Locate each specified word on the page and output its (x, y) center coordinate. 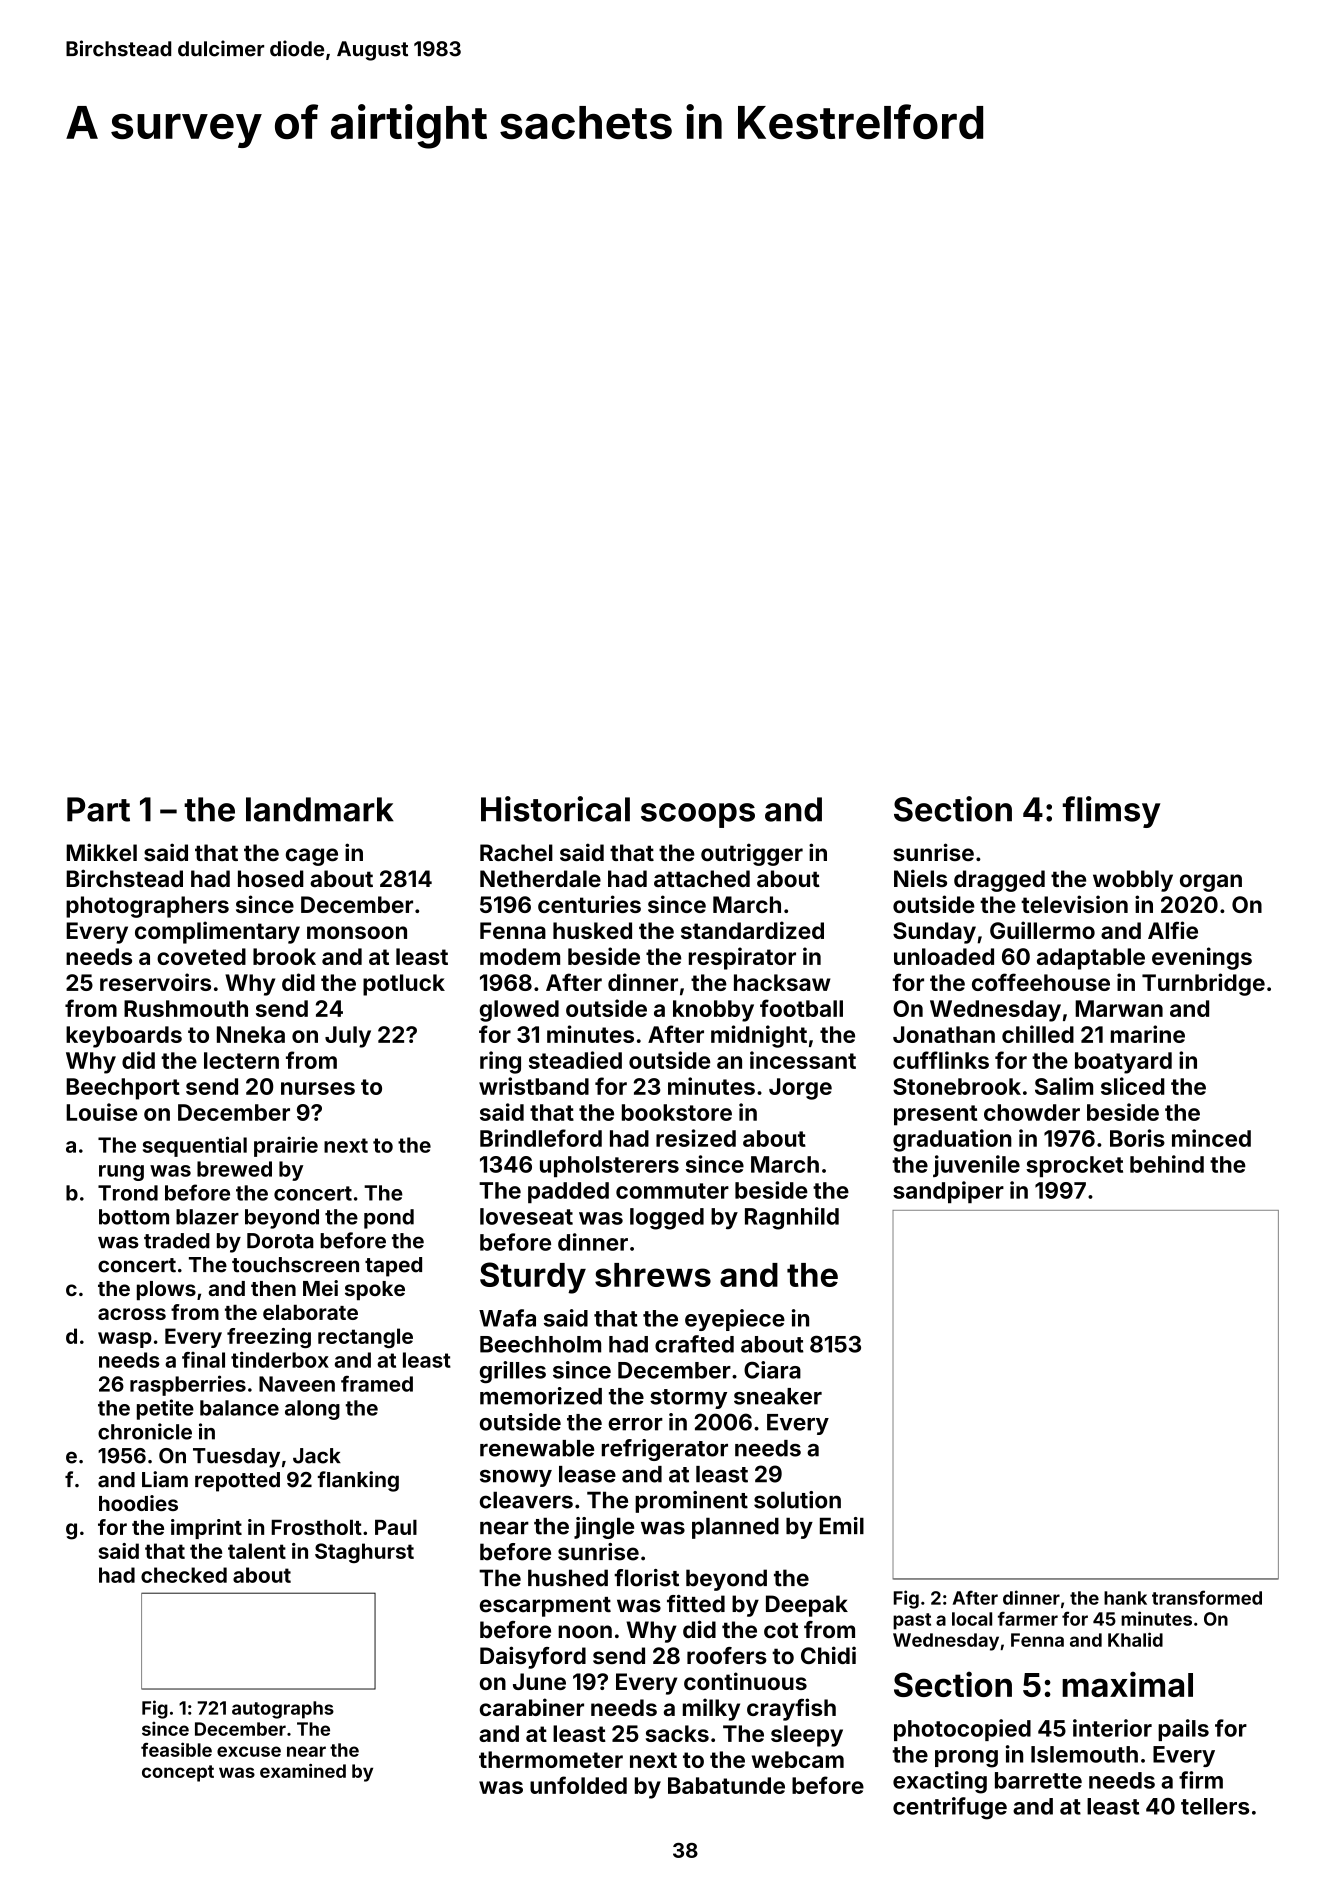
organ (1211, 883)
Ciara (772, 1370)
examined (303, 1770)
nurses (318, 1088)
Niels (920, 878)
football (801, 1008)
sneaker (778, 1396)
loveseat (526, 1216)
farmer (1028, 1618)
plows (166, 1290)
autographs (283, 1710)
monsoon (357, 932)
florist (646, 1578)
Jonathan (944, 1034)
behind (1167, 1164)
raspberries (188, 1385)
